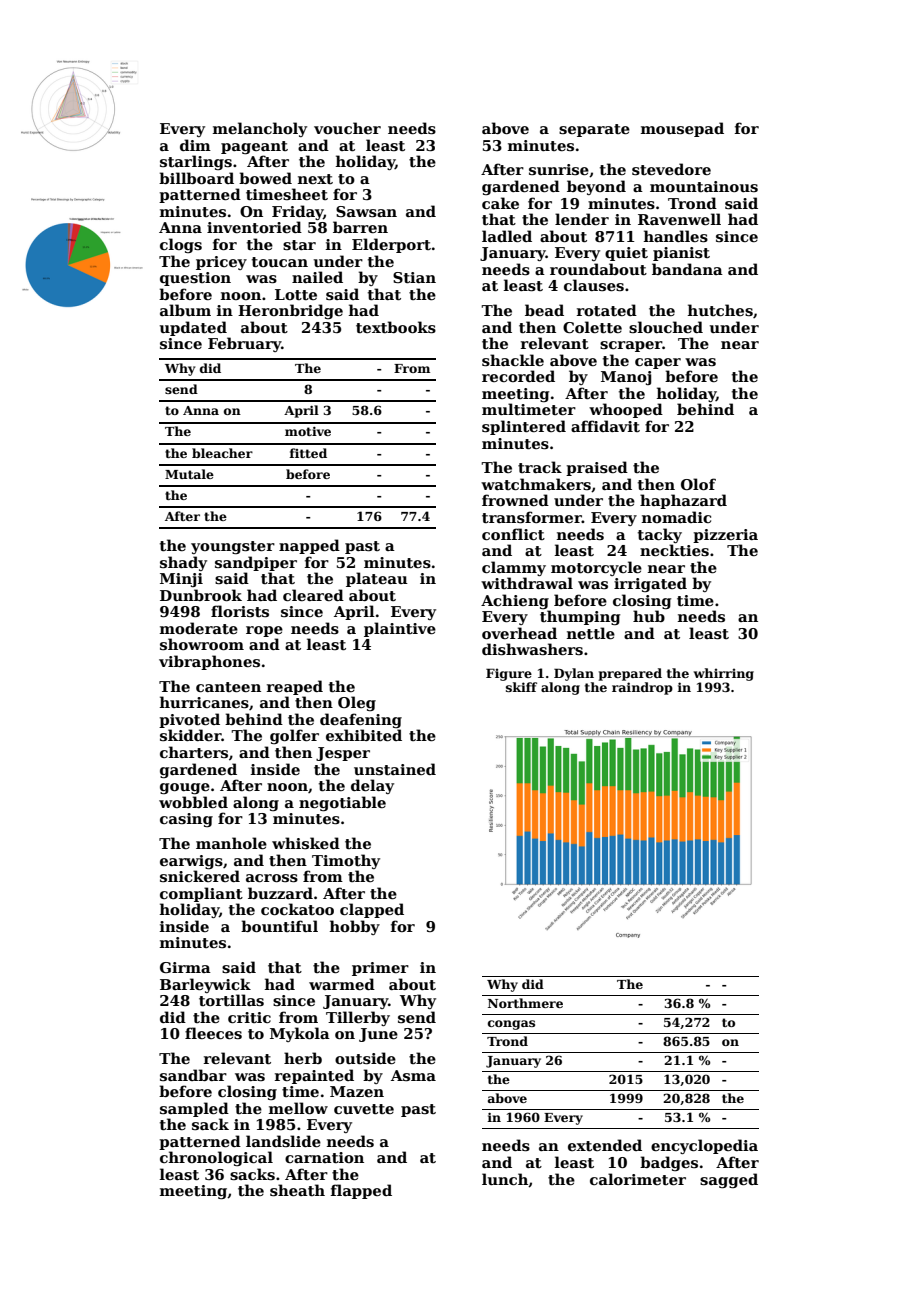  Describe the element at coordinates (209, 662) in the page. I see `vibraphones` at that location.
